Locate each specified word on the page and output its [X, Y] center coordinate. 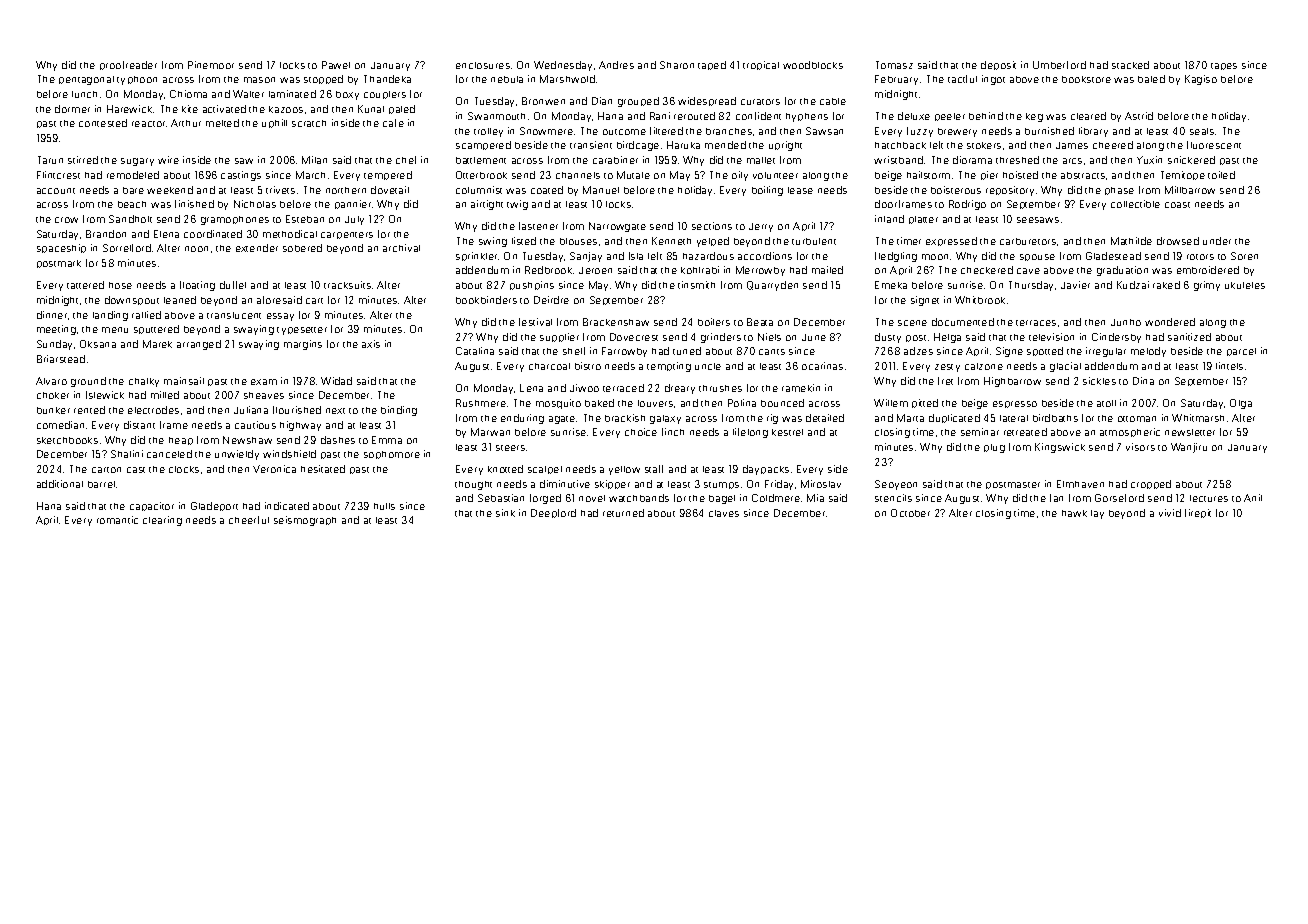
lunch [84, 94]
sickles [1099, 381]
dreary [680, 389]
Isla [636, 256]
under [1217, 241]
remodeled [133, 175]
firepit [1198, 513]
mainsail [184, 381]
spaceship [61, 248]
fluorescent [1214, 145]
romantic [117, 520]
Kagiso [1201, 80]
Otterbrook [481, 175]
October [910, 513]
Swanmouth [496, 116]
